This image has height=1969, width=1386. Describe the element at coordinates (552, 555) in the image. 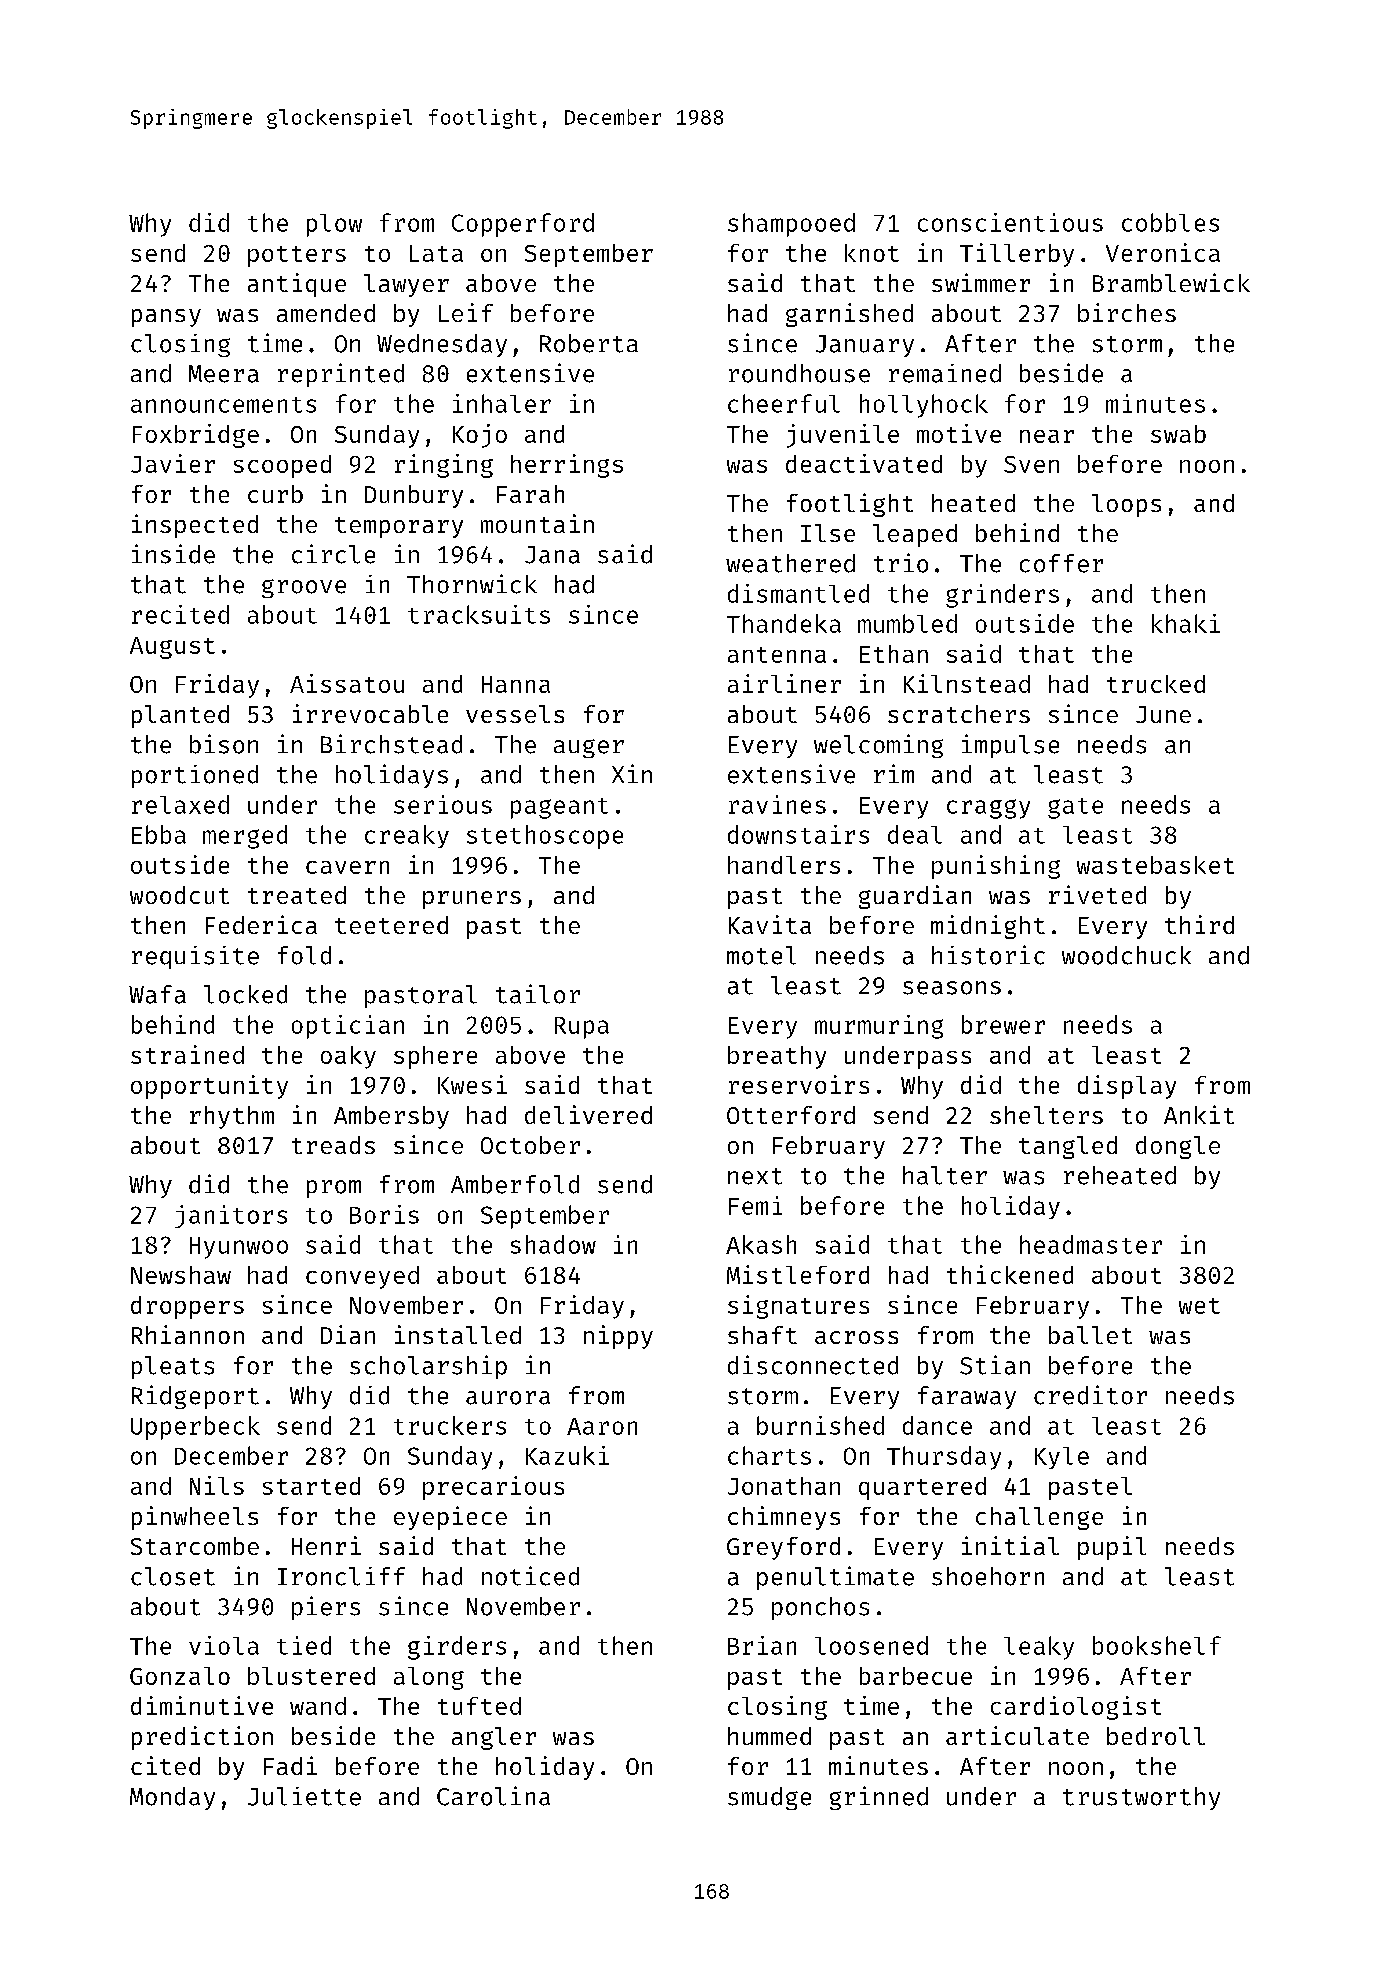

I see `Jana` at that location.
